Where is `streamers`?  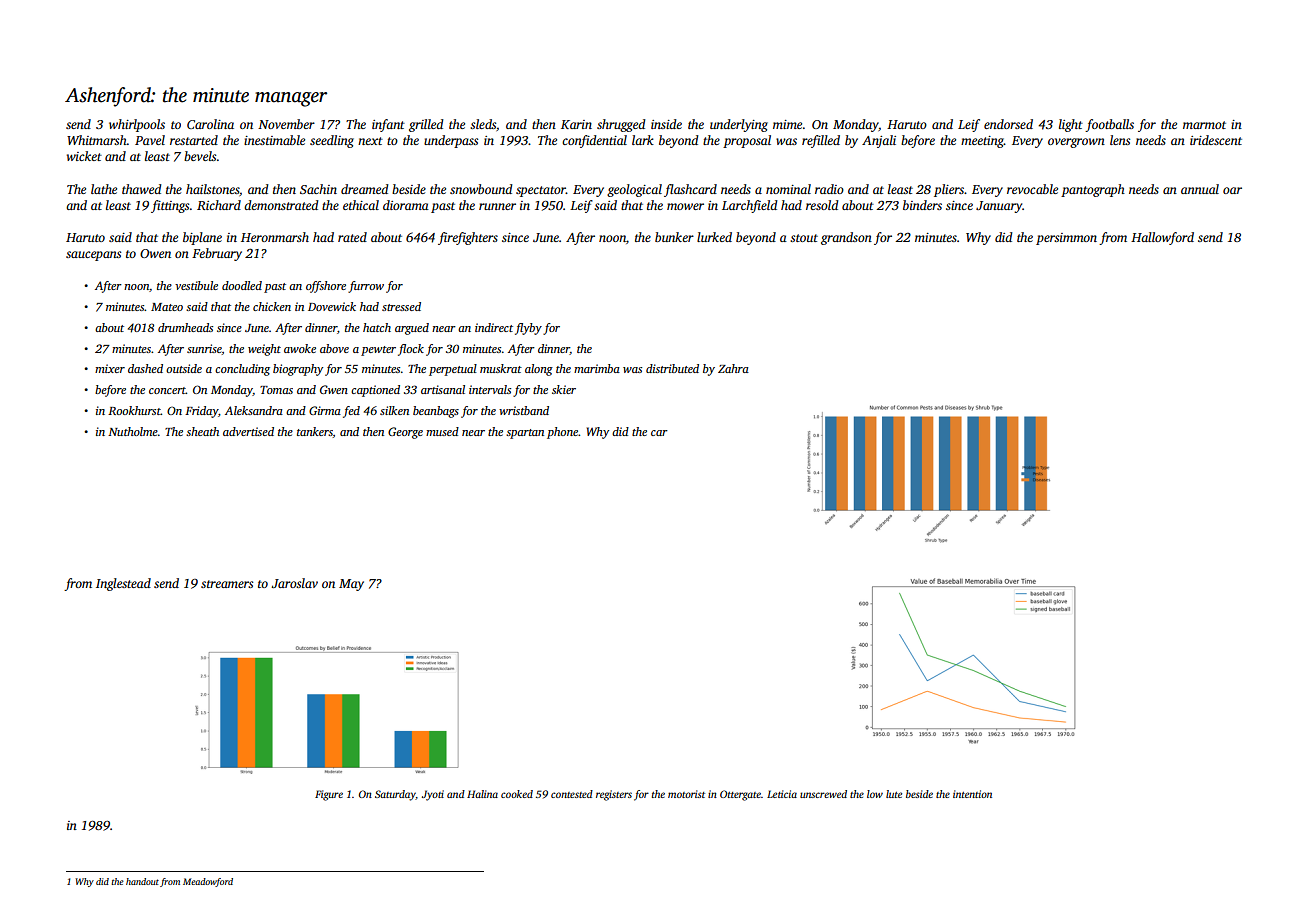 streamers is located at coordinates (227, 584).
